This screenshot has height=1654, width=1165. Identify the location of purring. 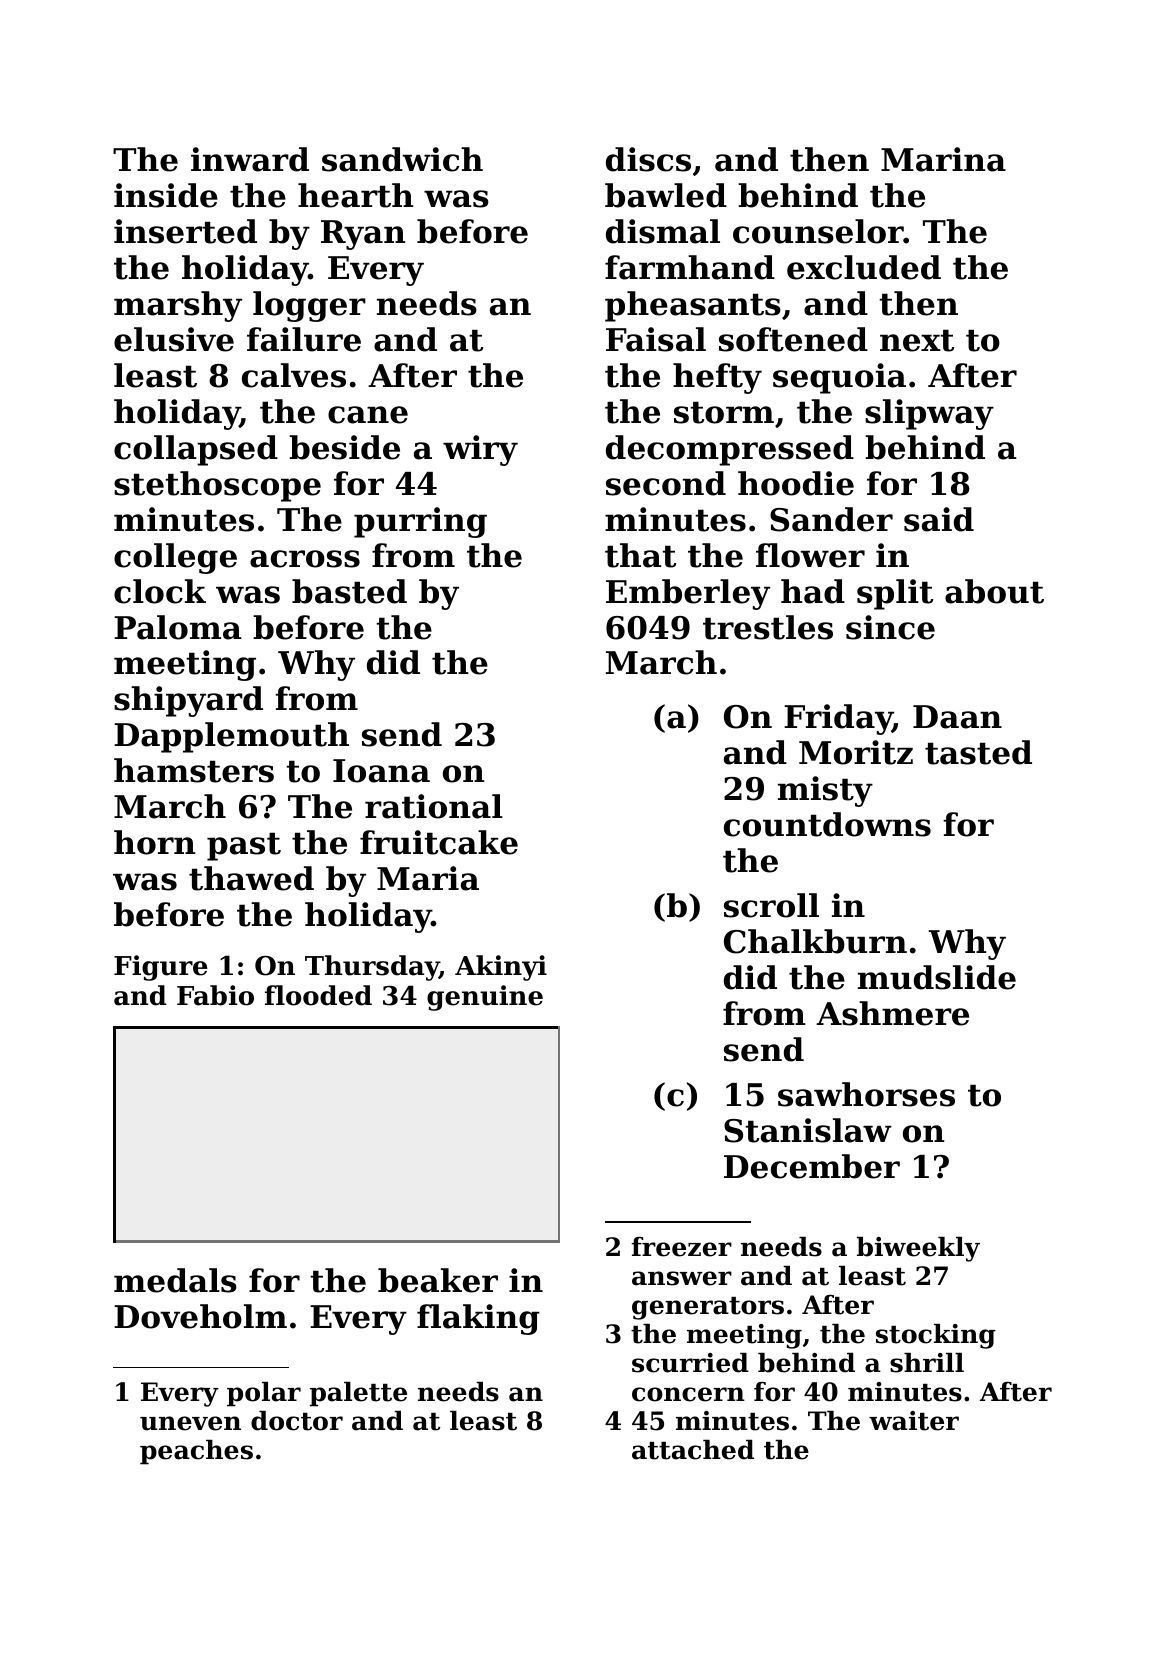
(420, 522).
